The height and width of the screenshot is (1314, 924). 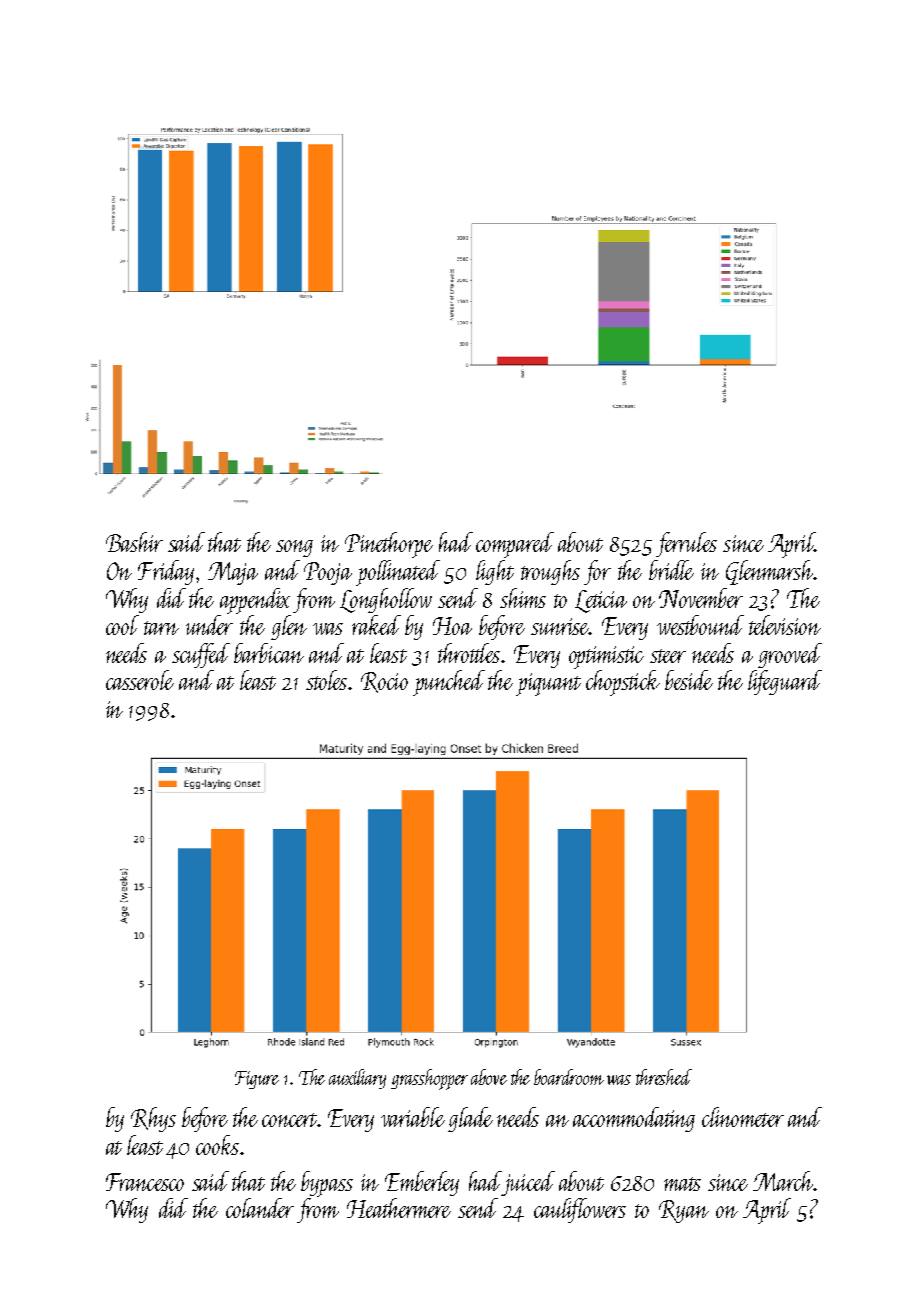 I want to click on cooks, so click(x=217, y=1145).
